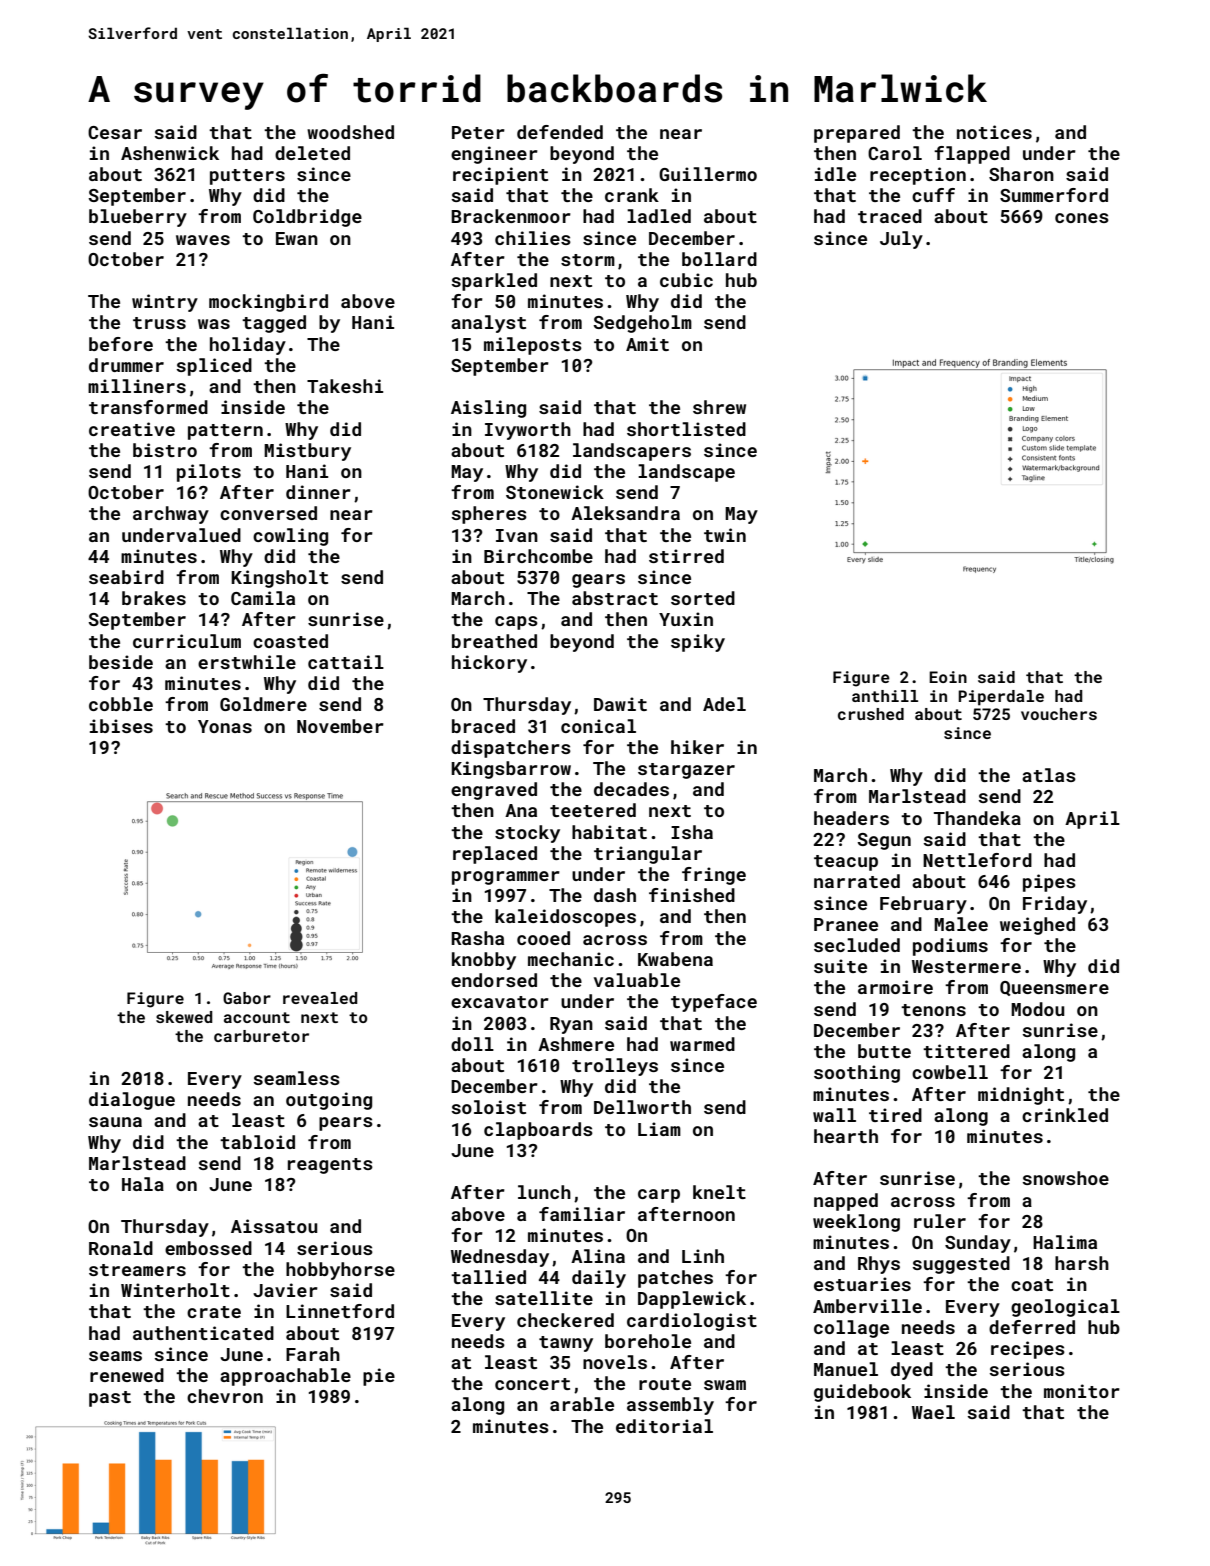 The image size is (1210, 1566). Describe the element at coordinates (115, 1356) in the page. I see `seams` at that location.
